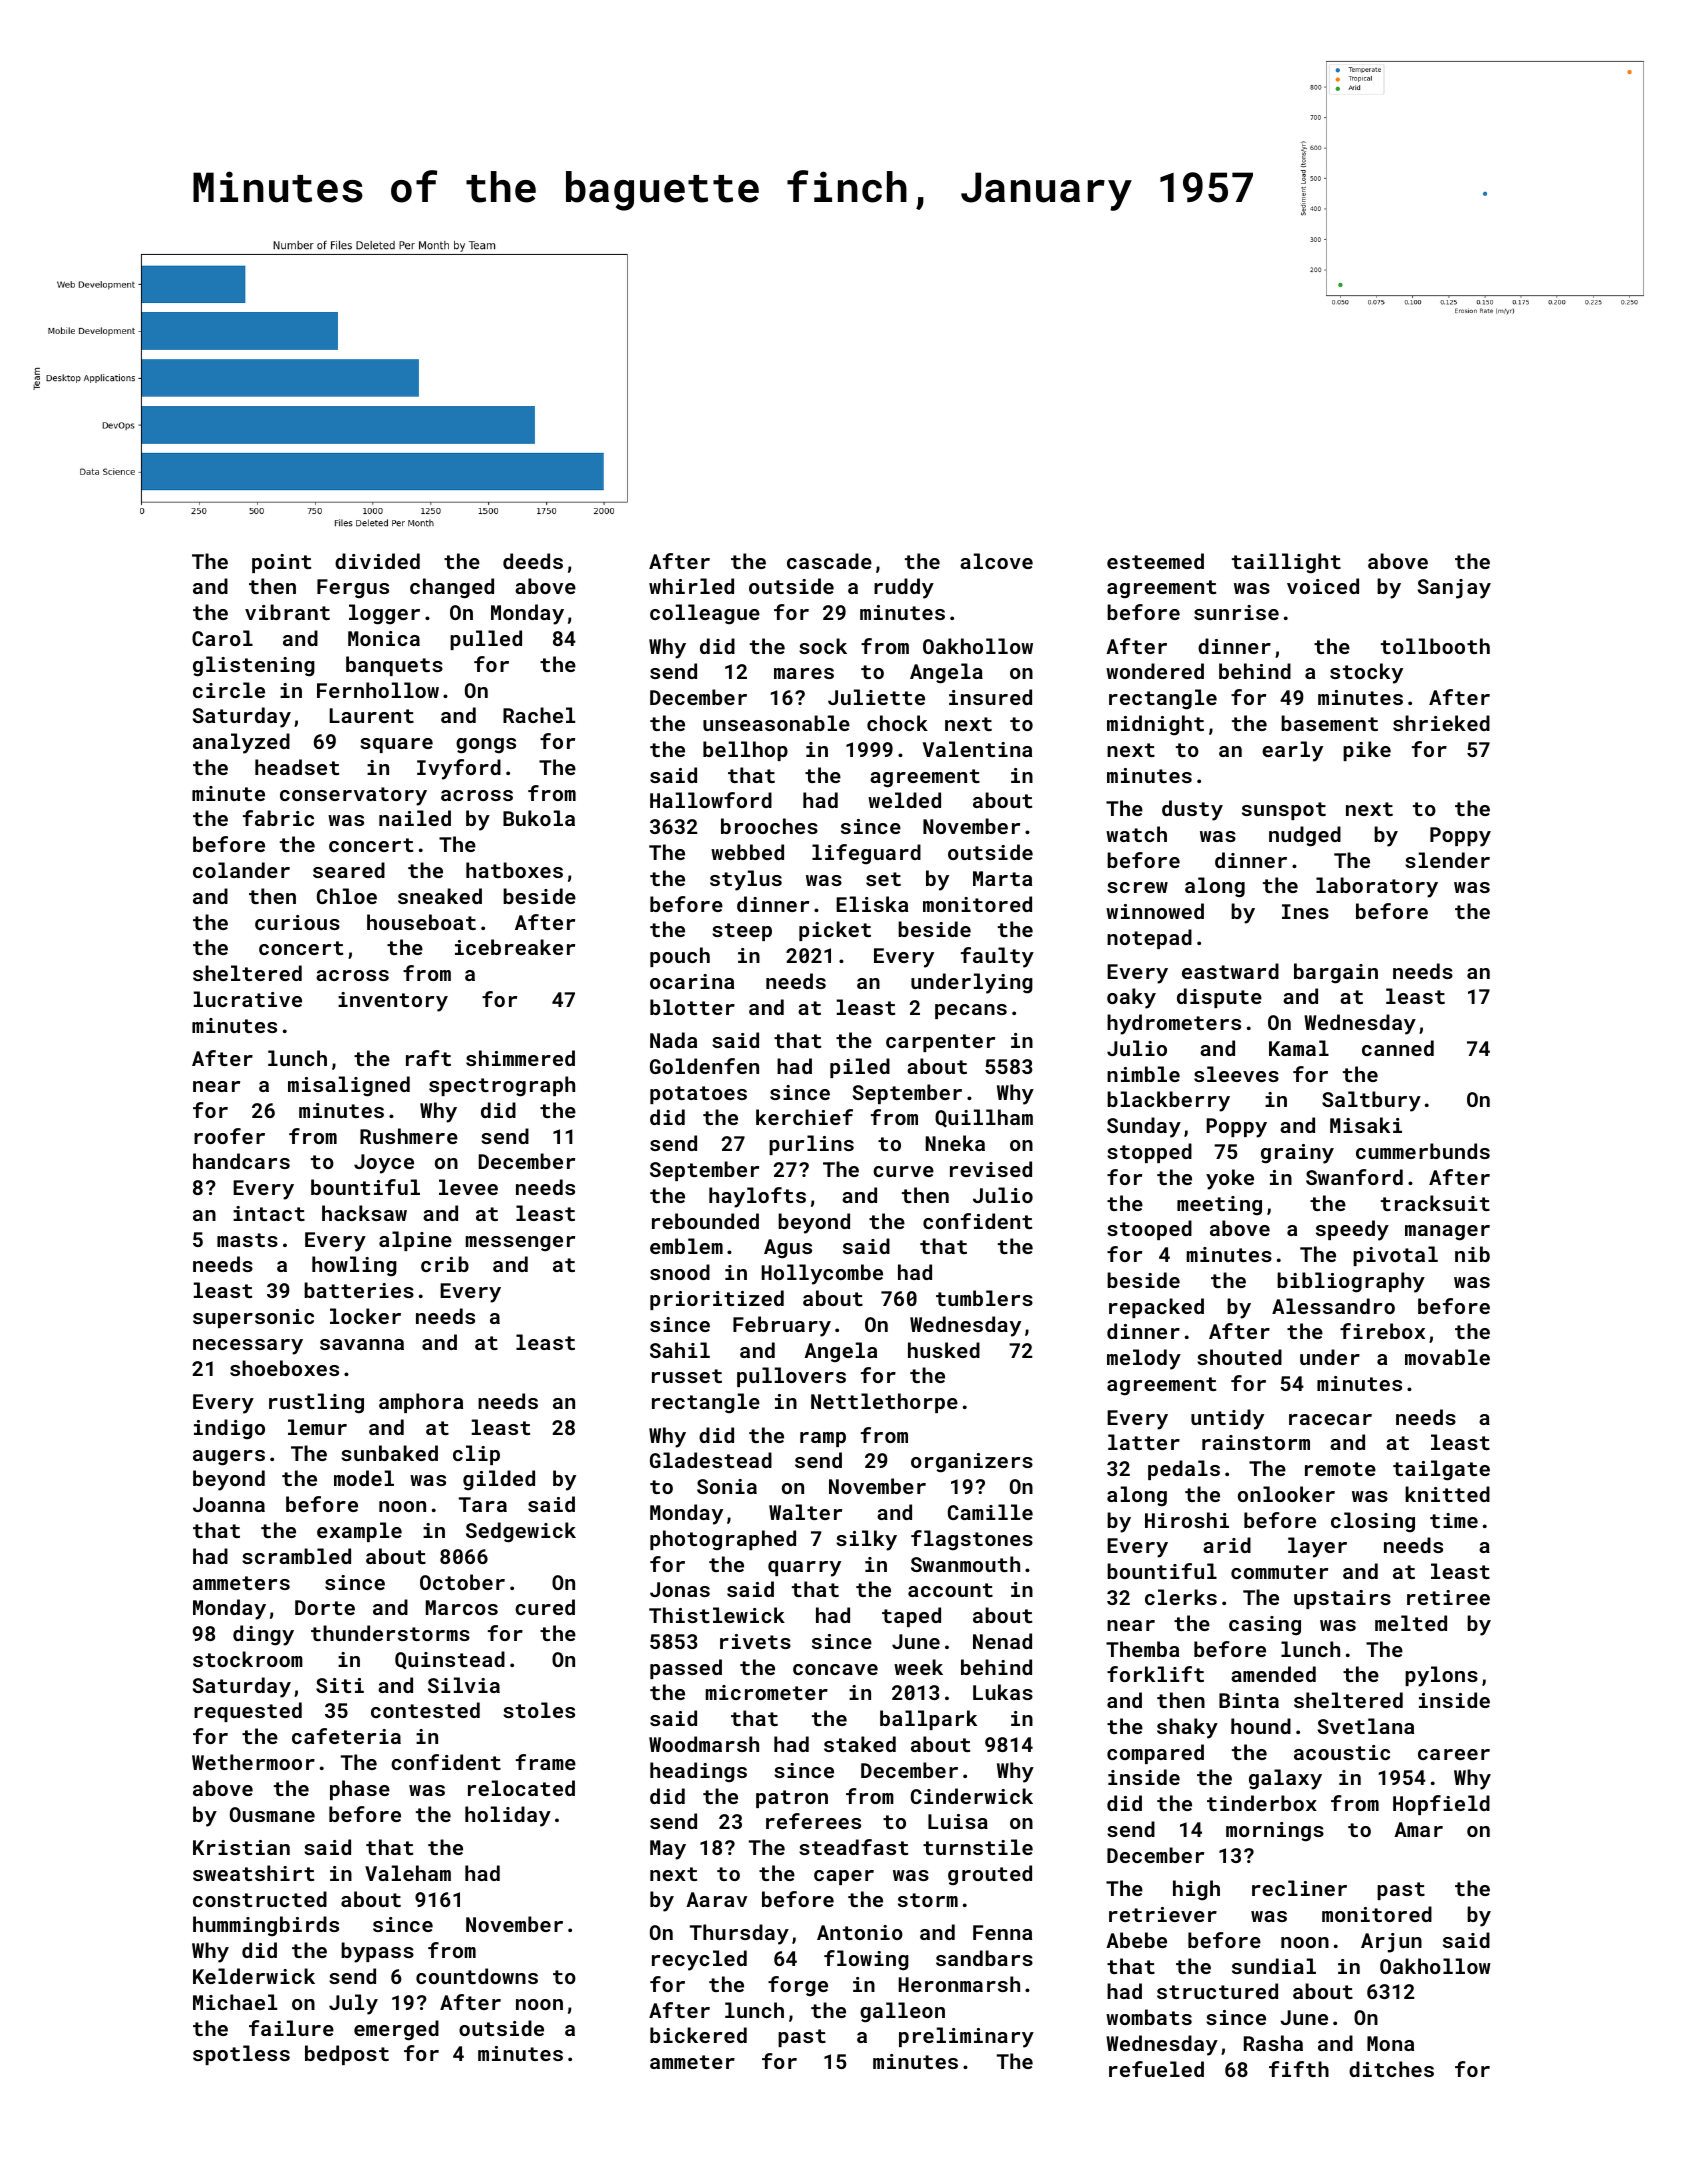  Describe the element at coordinates (229, 1504) in the screenshot. I see `Joanna` at that location.
